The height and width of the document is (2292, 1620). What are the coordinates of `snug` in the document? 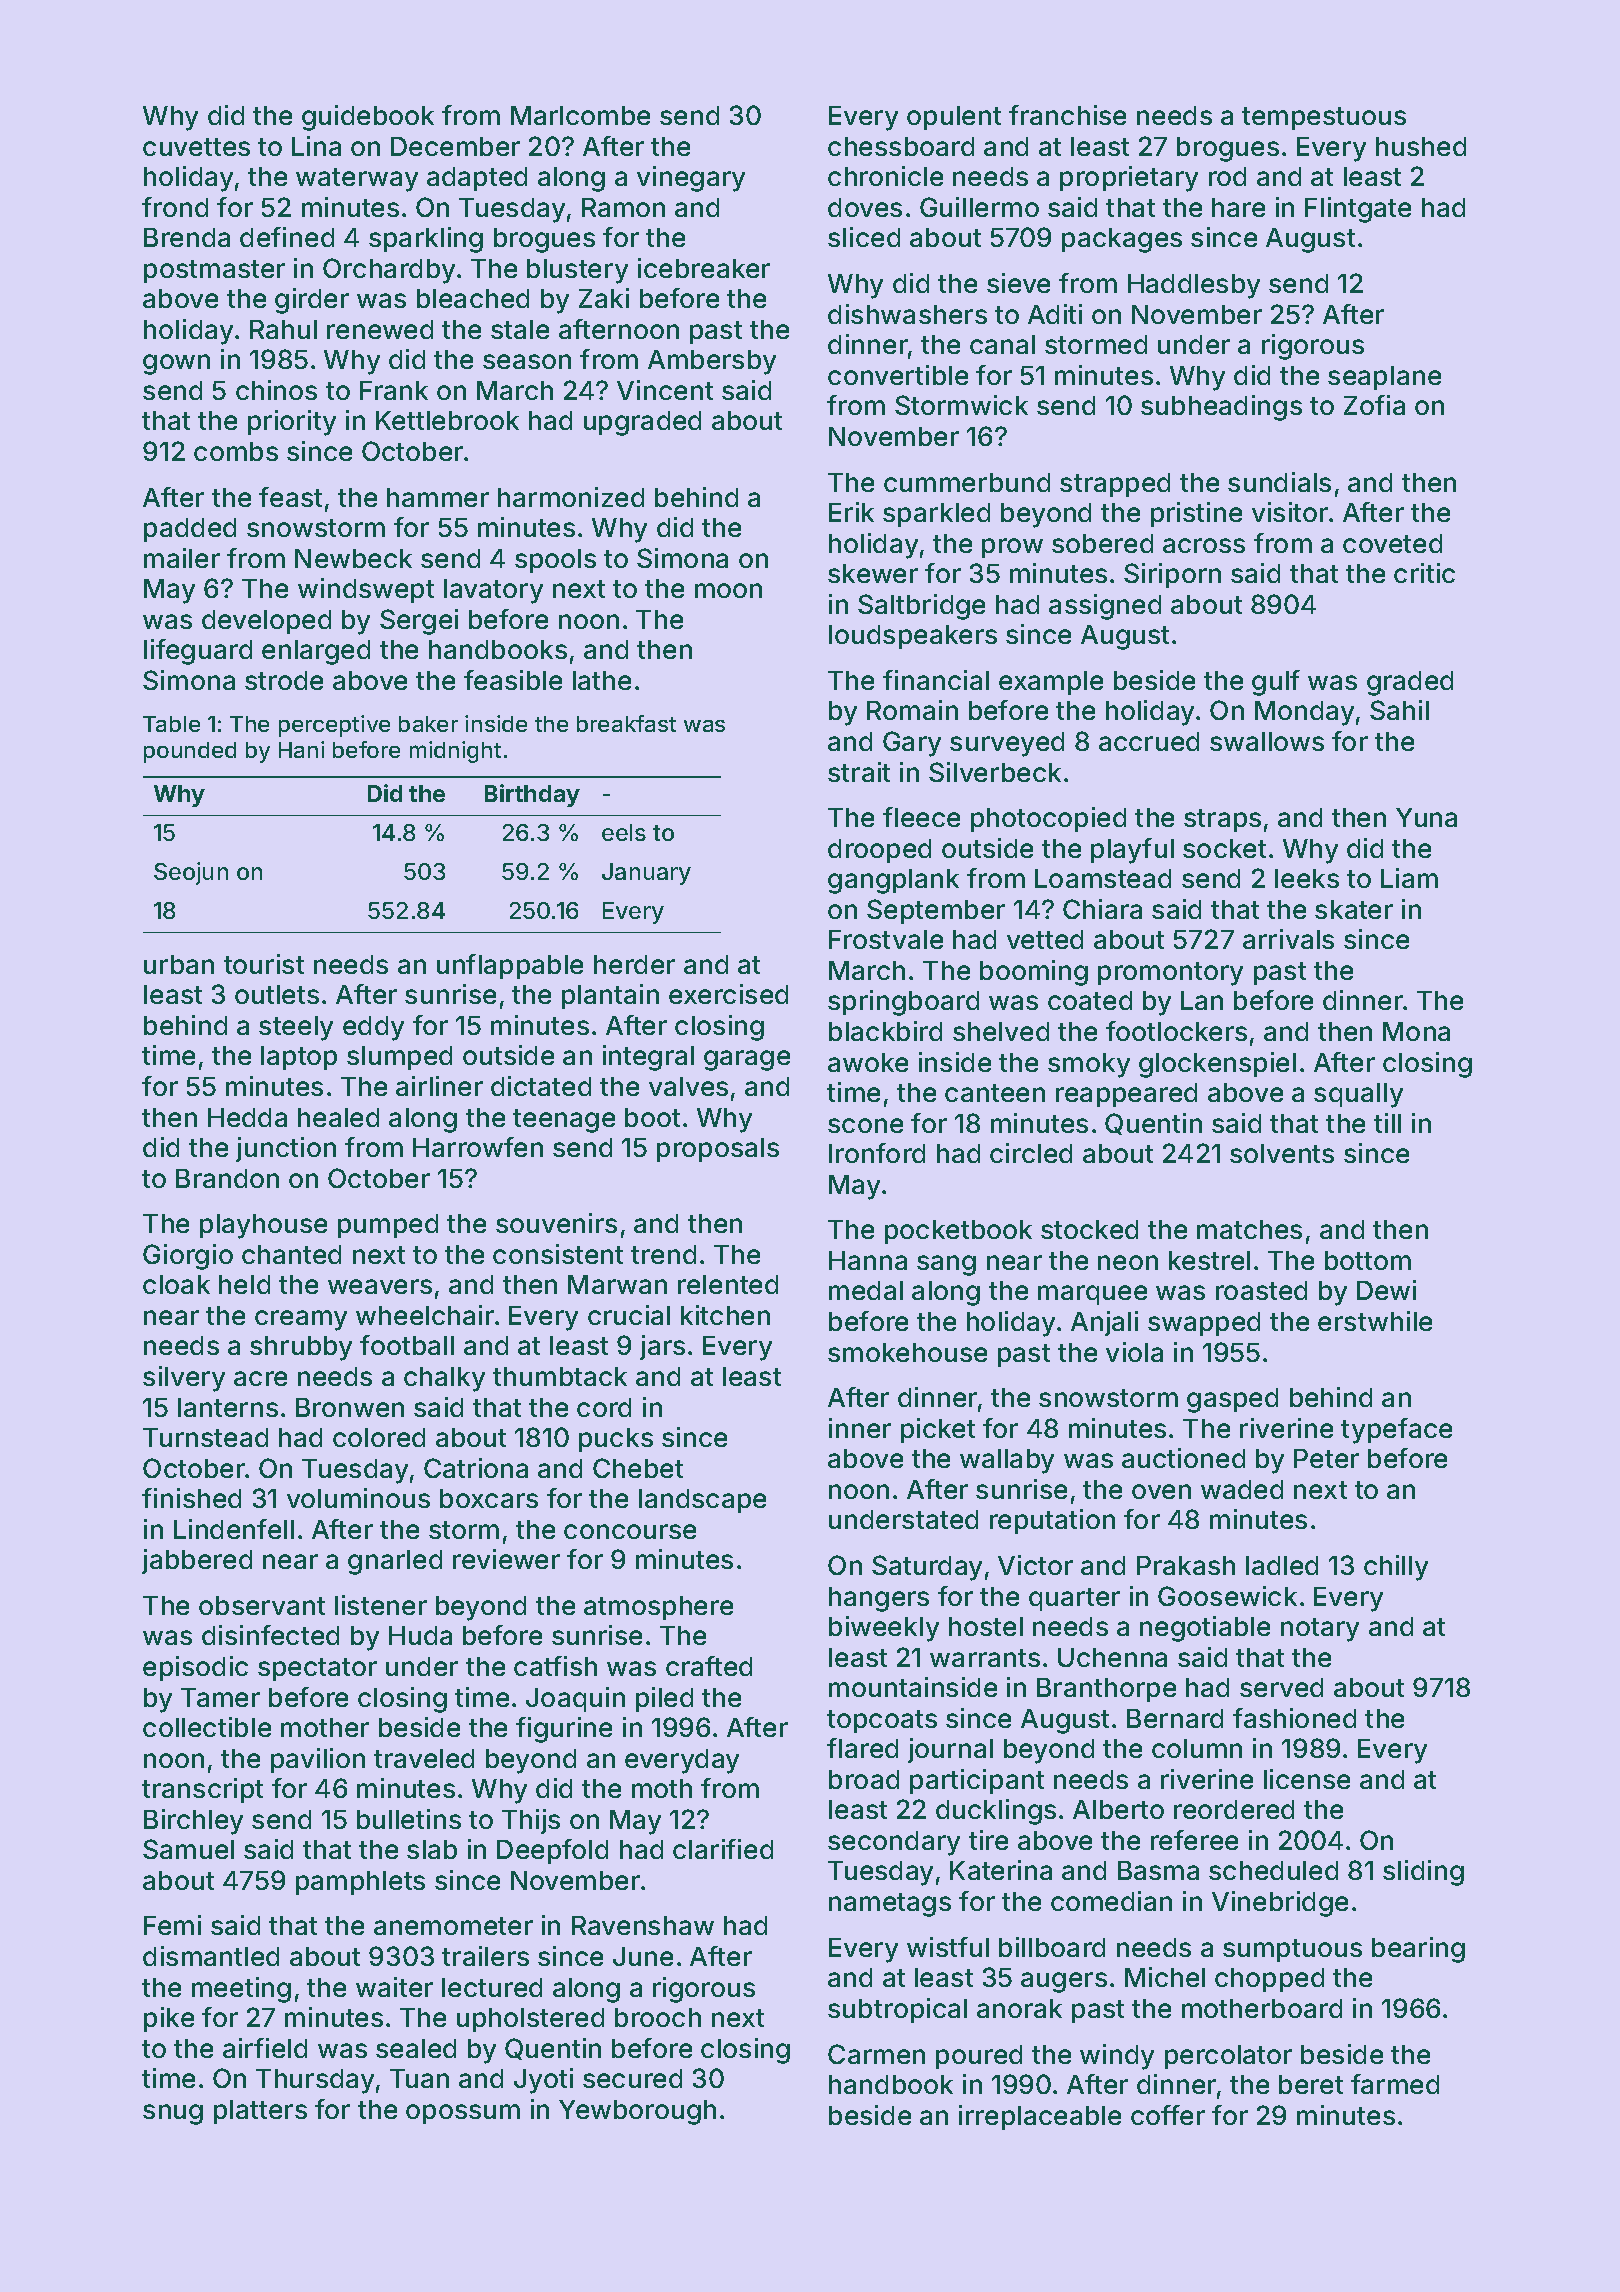 It's located at (173, 2114).
